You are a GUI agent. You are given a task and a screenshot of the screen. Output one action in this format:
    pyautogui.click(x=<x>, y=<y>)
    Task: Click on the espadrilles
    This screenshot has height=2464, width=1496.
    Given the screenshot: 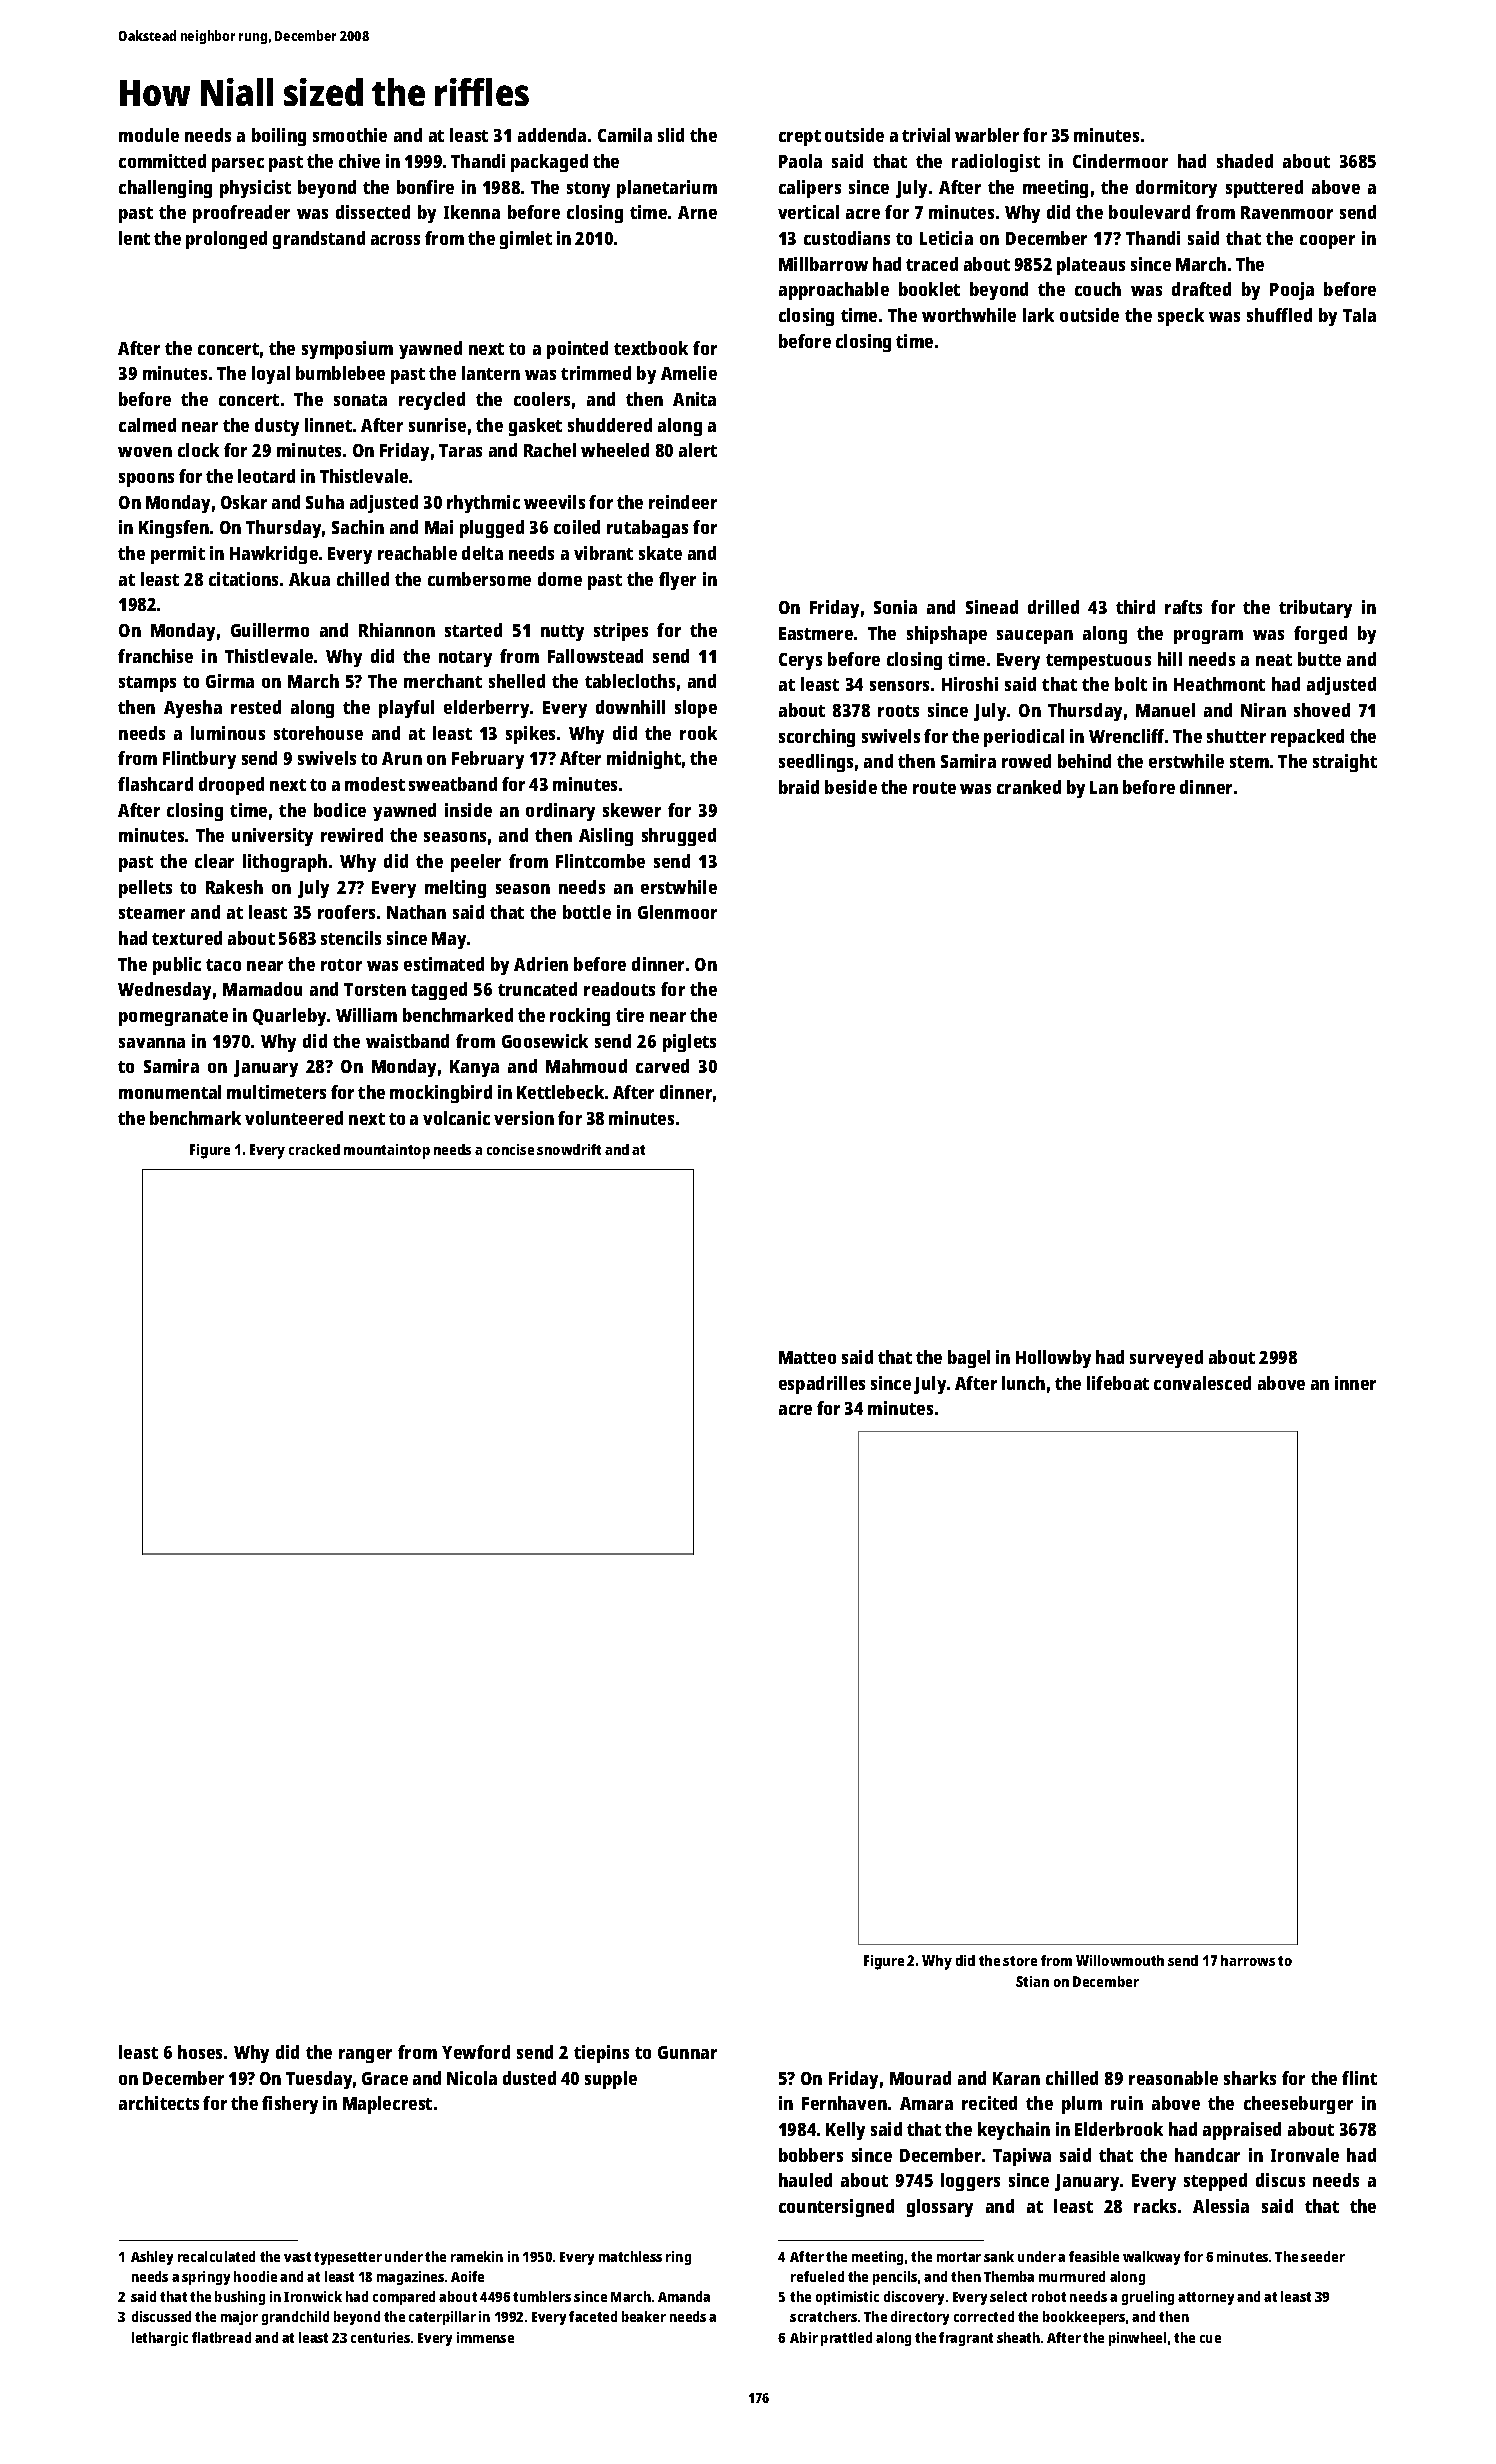 What is the action you would take?
    pyautogui.click(x=822, y=1385)
